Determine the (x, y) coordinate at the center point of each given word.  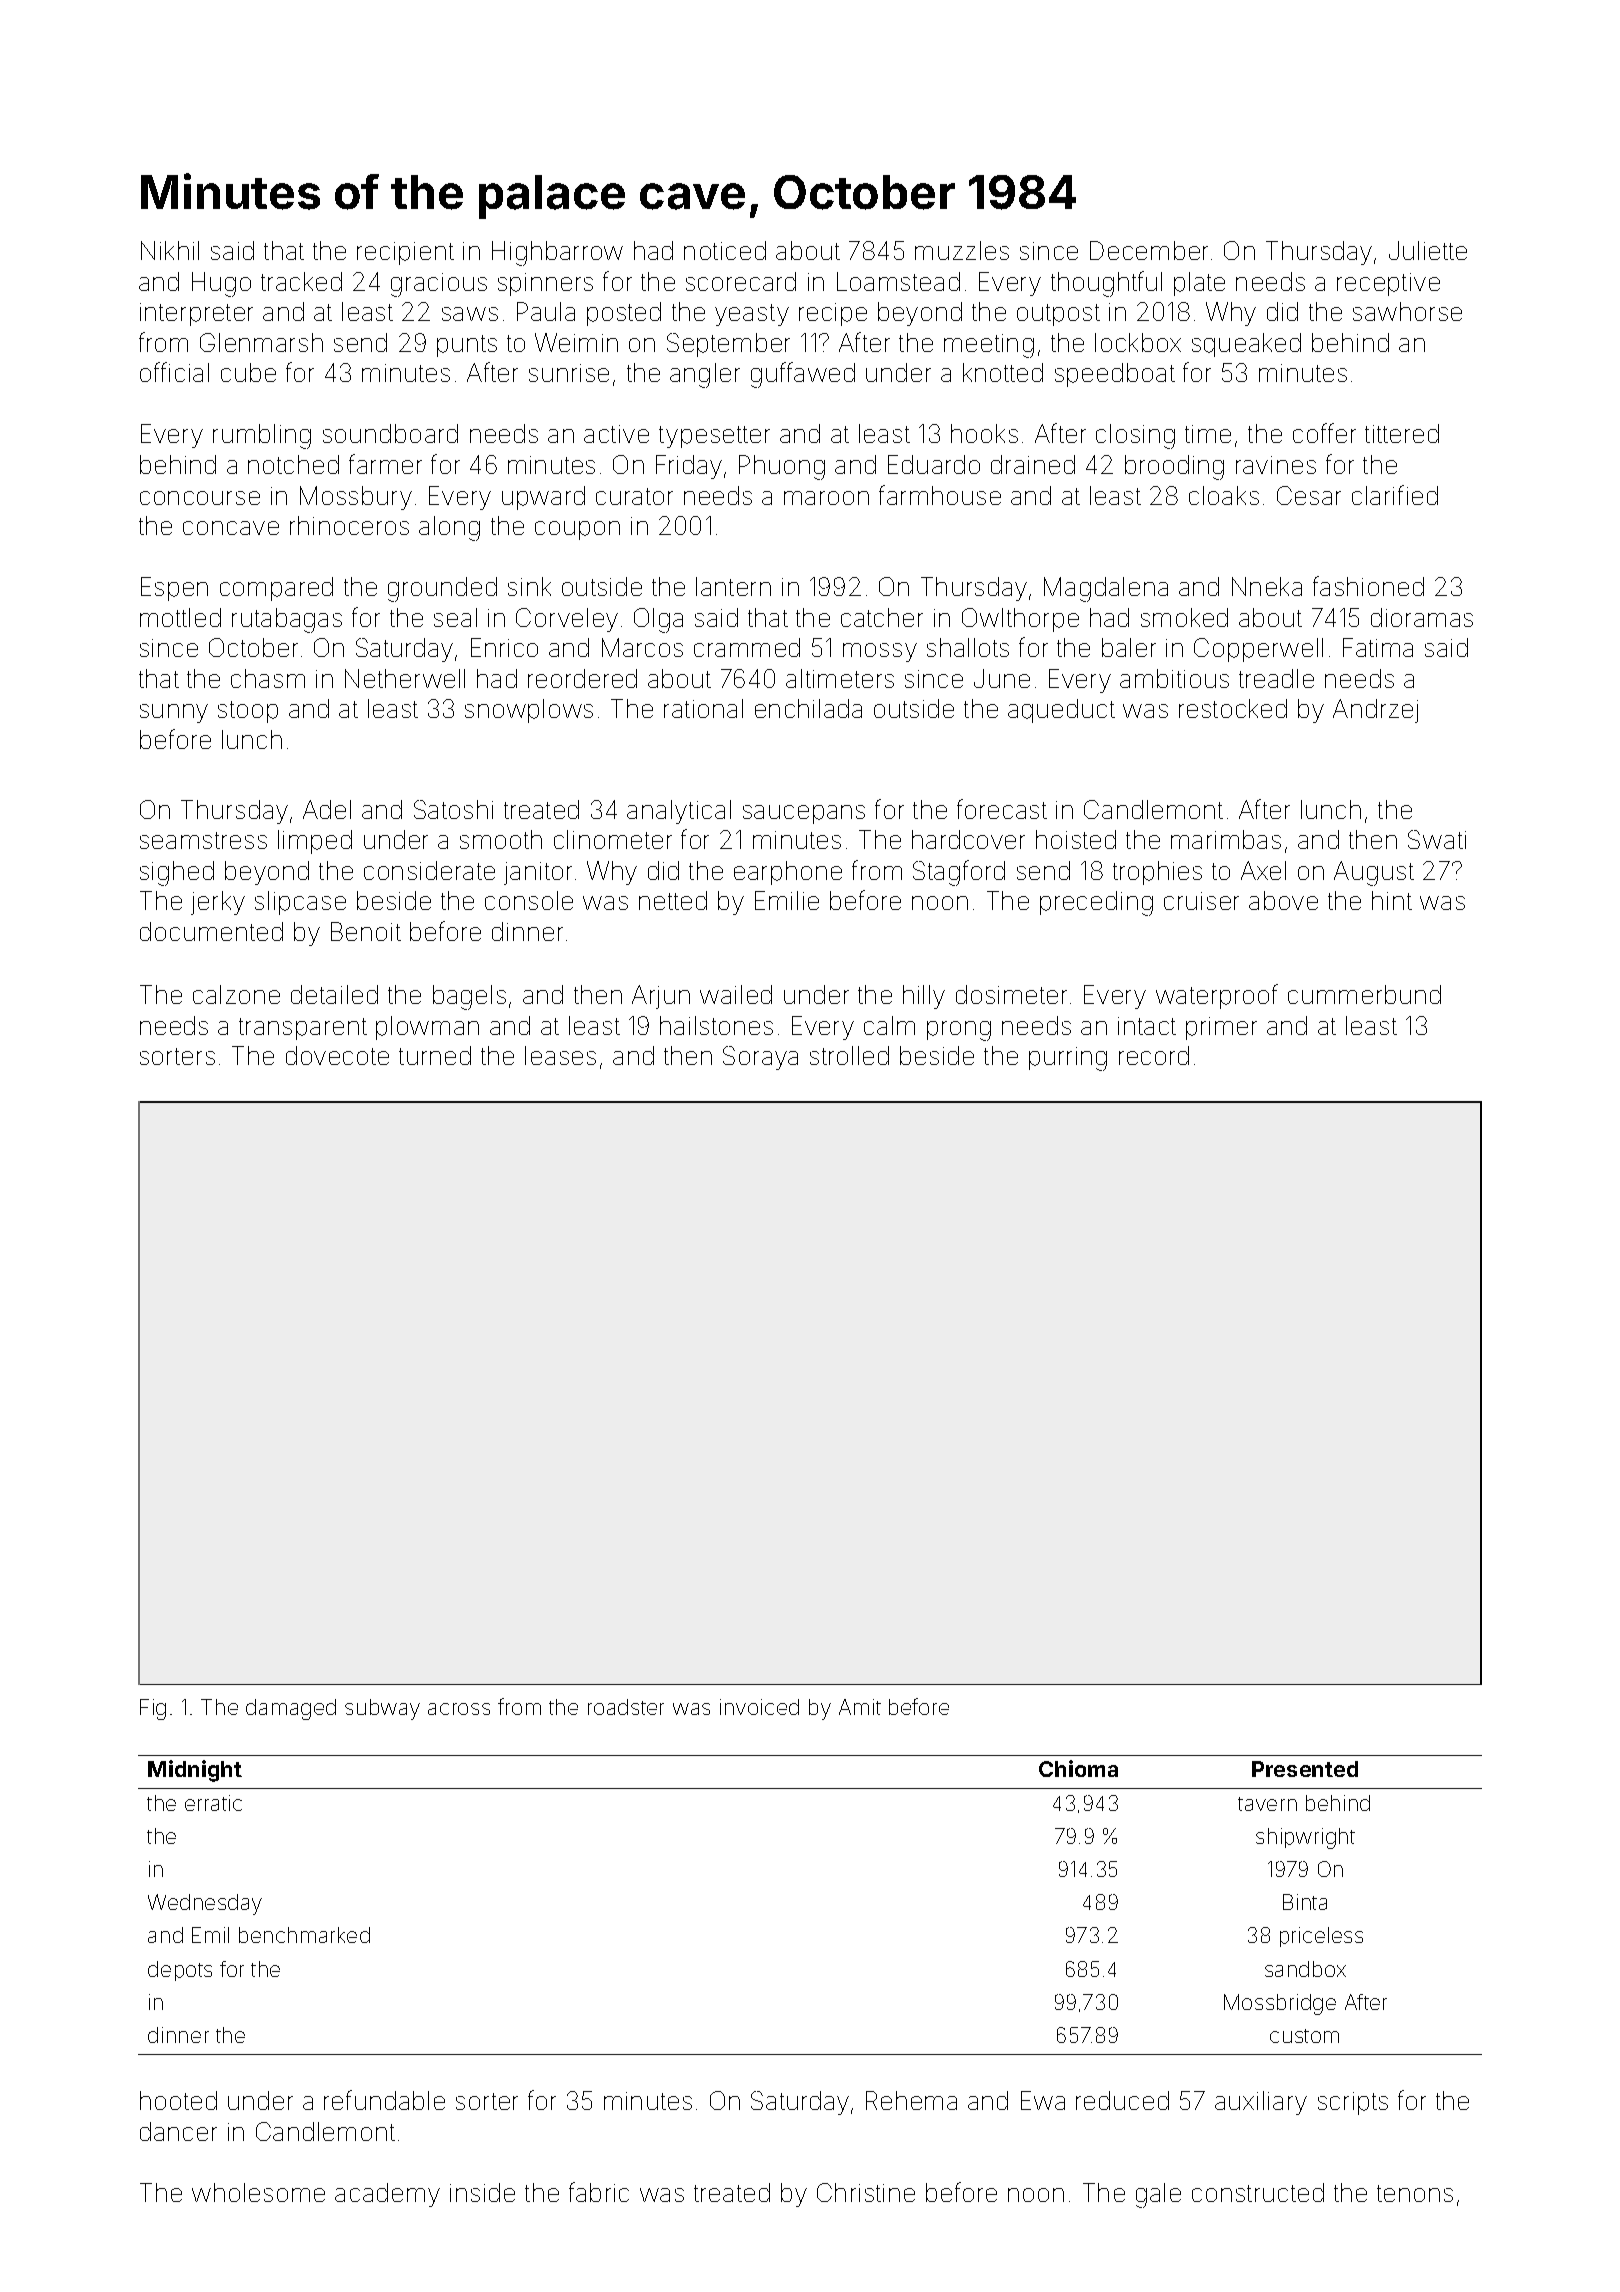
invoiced (759, 1707)
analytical (679, 812)
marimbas (1226, 839)
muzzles (962, 250)
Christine (866, 2192)
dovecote (337, 1055)
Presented (1305, 1769)
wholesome (258, 2192)
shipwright (1305, 1838)
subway (382, 1709)
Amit (860, 1707)
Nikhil (170, 250)
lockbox (1138, 342)
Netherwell (405, 678)
